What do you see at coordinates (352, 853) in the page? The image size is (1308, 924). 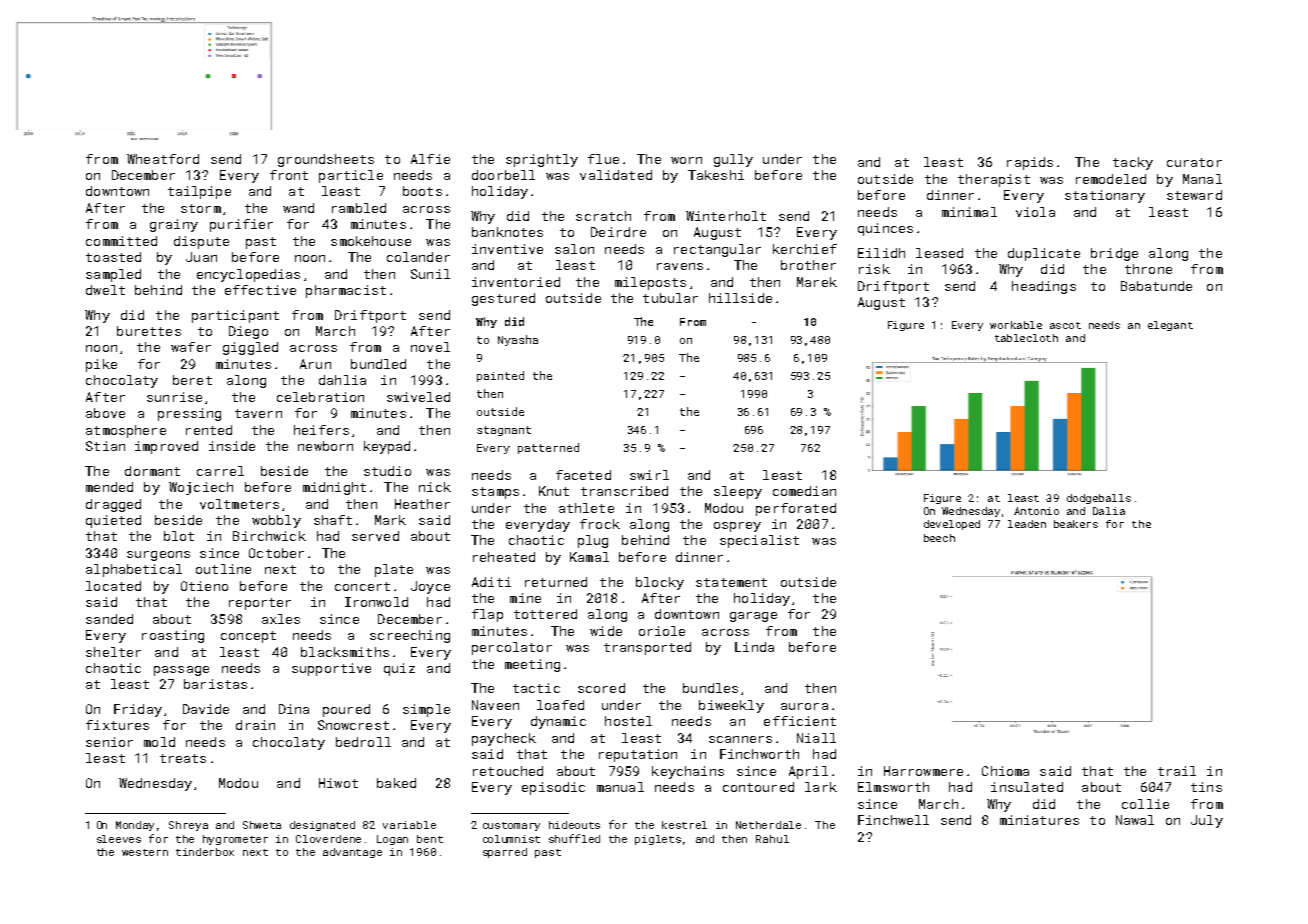 I see `advantage` at bounding box center [352, 853].
